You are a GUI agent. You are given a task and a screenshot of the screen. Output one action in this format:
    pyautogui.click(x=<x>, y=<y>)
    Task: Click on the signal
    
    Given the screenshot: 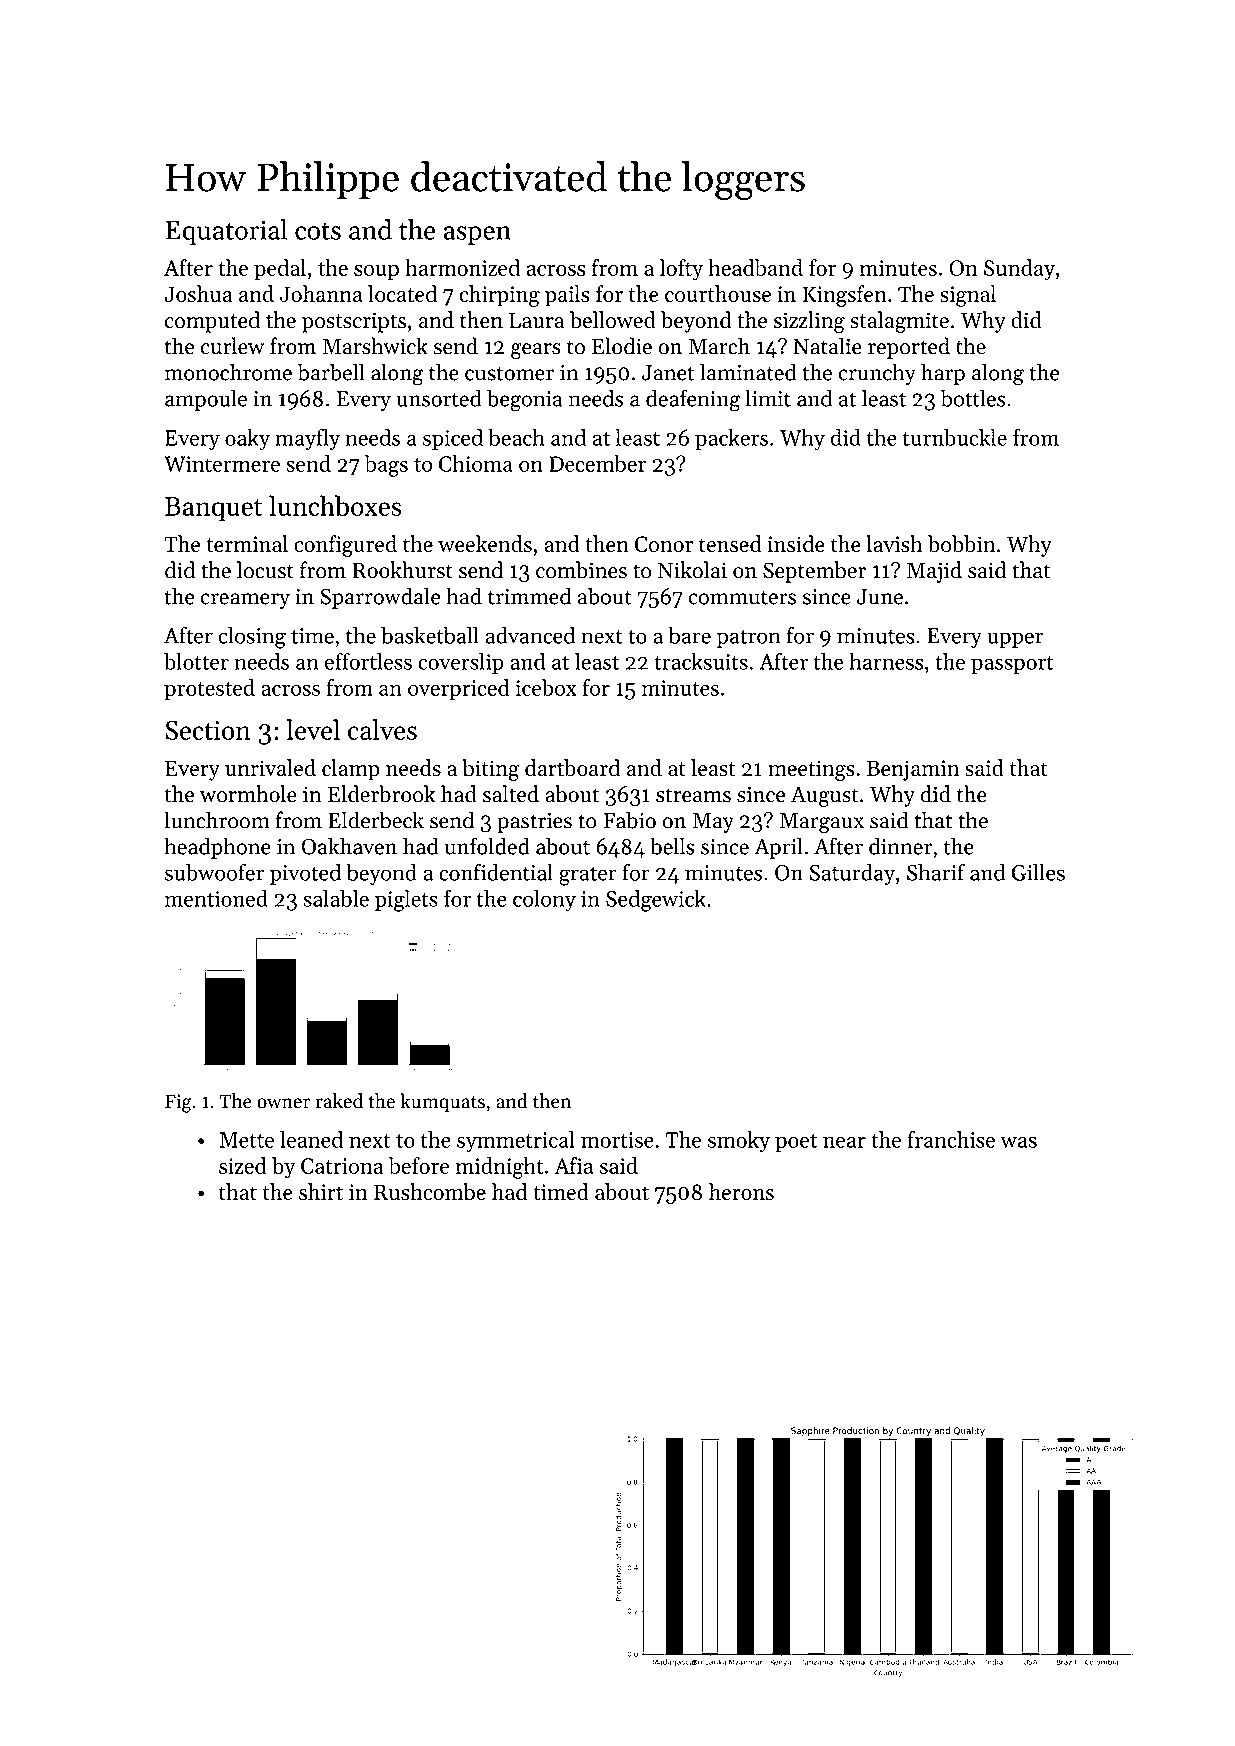 What is the action you would take?
    pyautogui.click(x=968, y=296)
